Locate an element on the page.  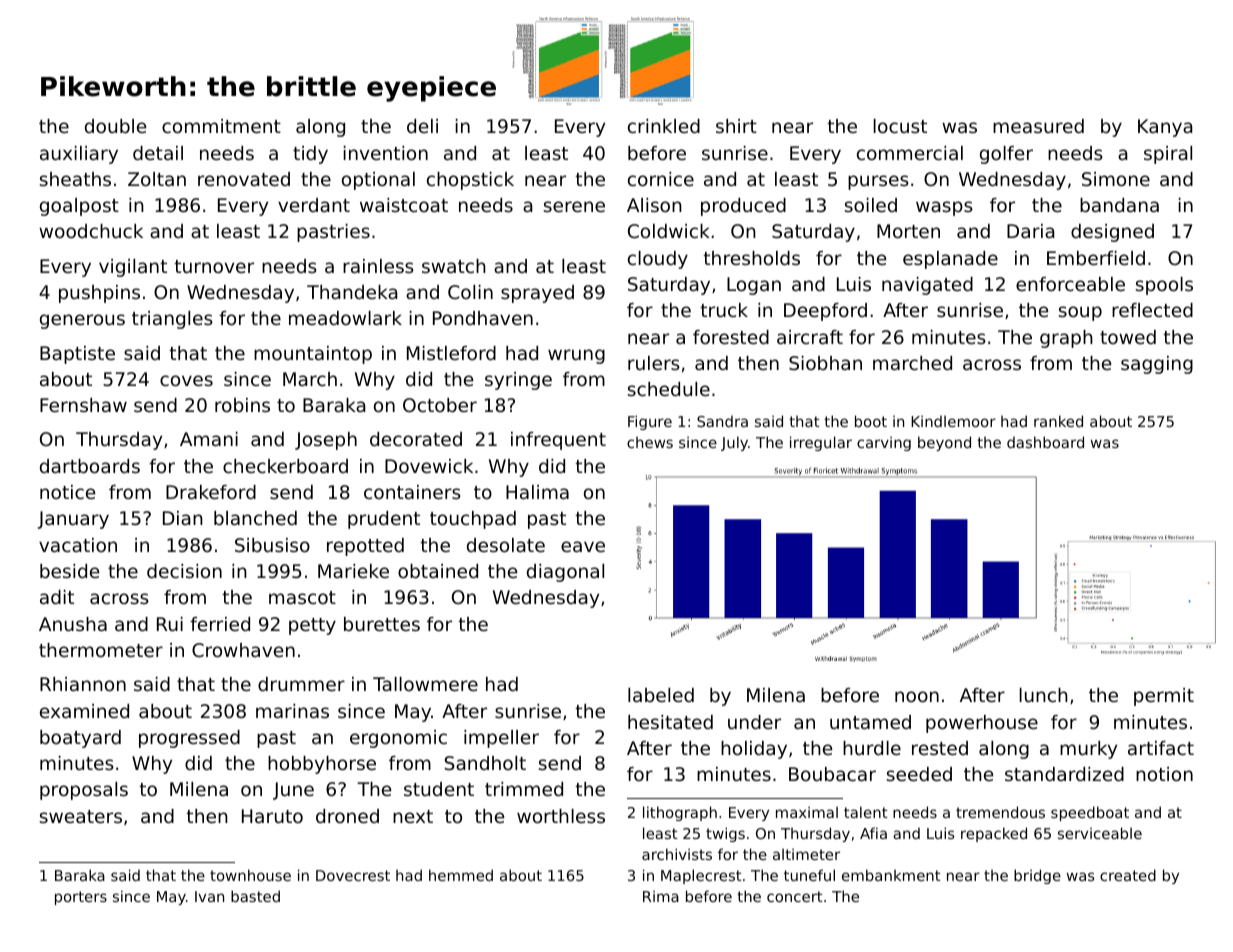
serviceable is located at coordinates (1100, 833).
